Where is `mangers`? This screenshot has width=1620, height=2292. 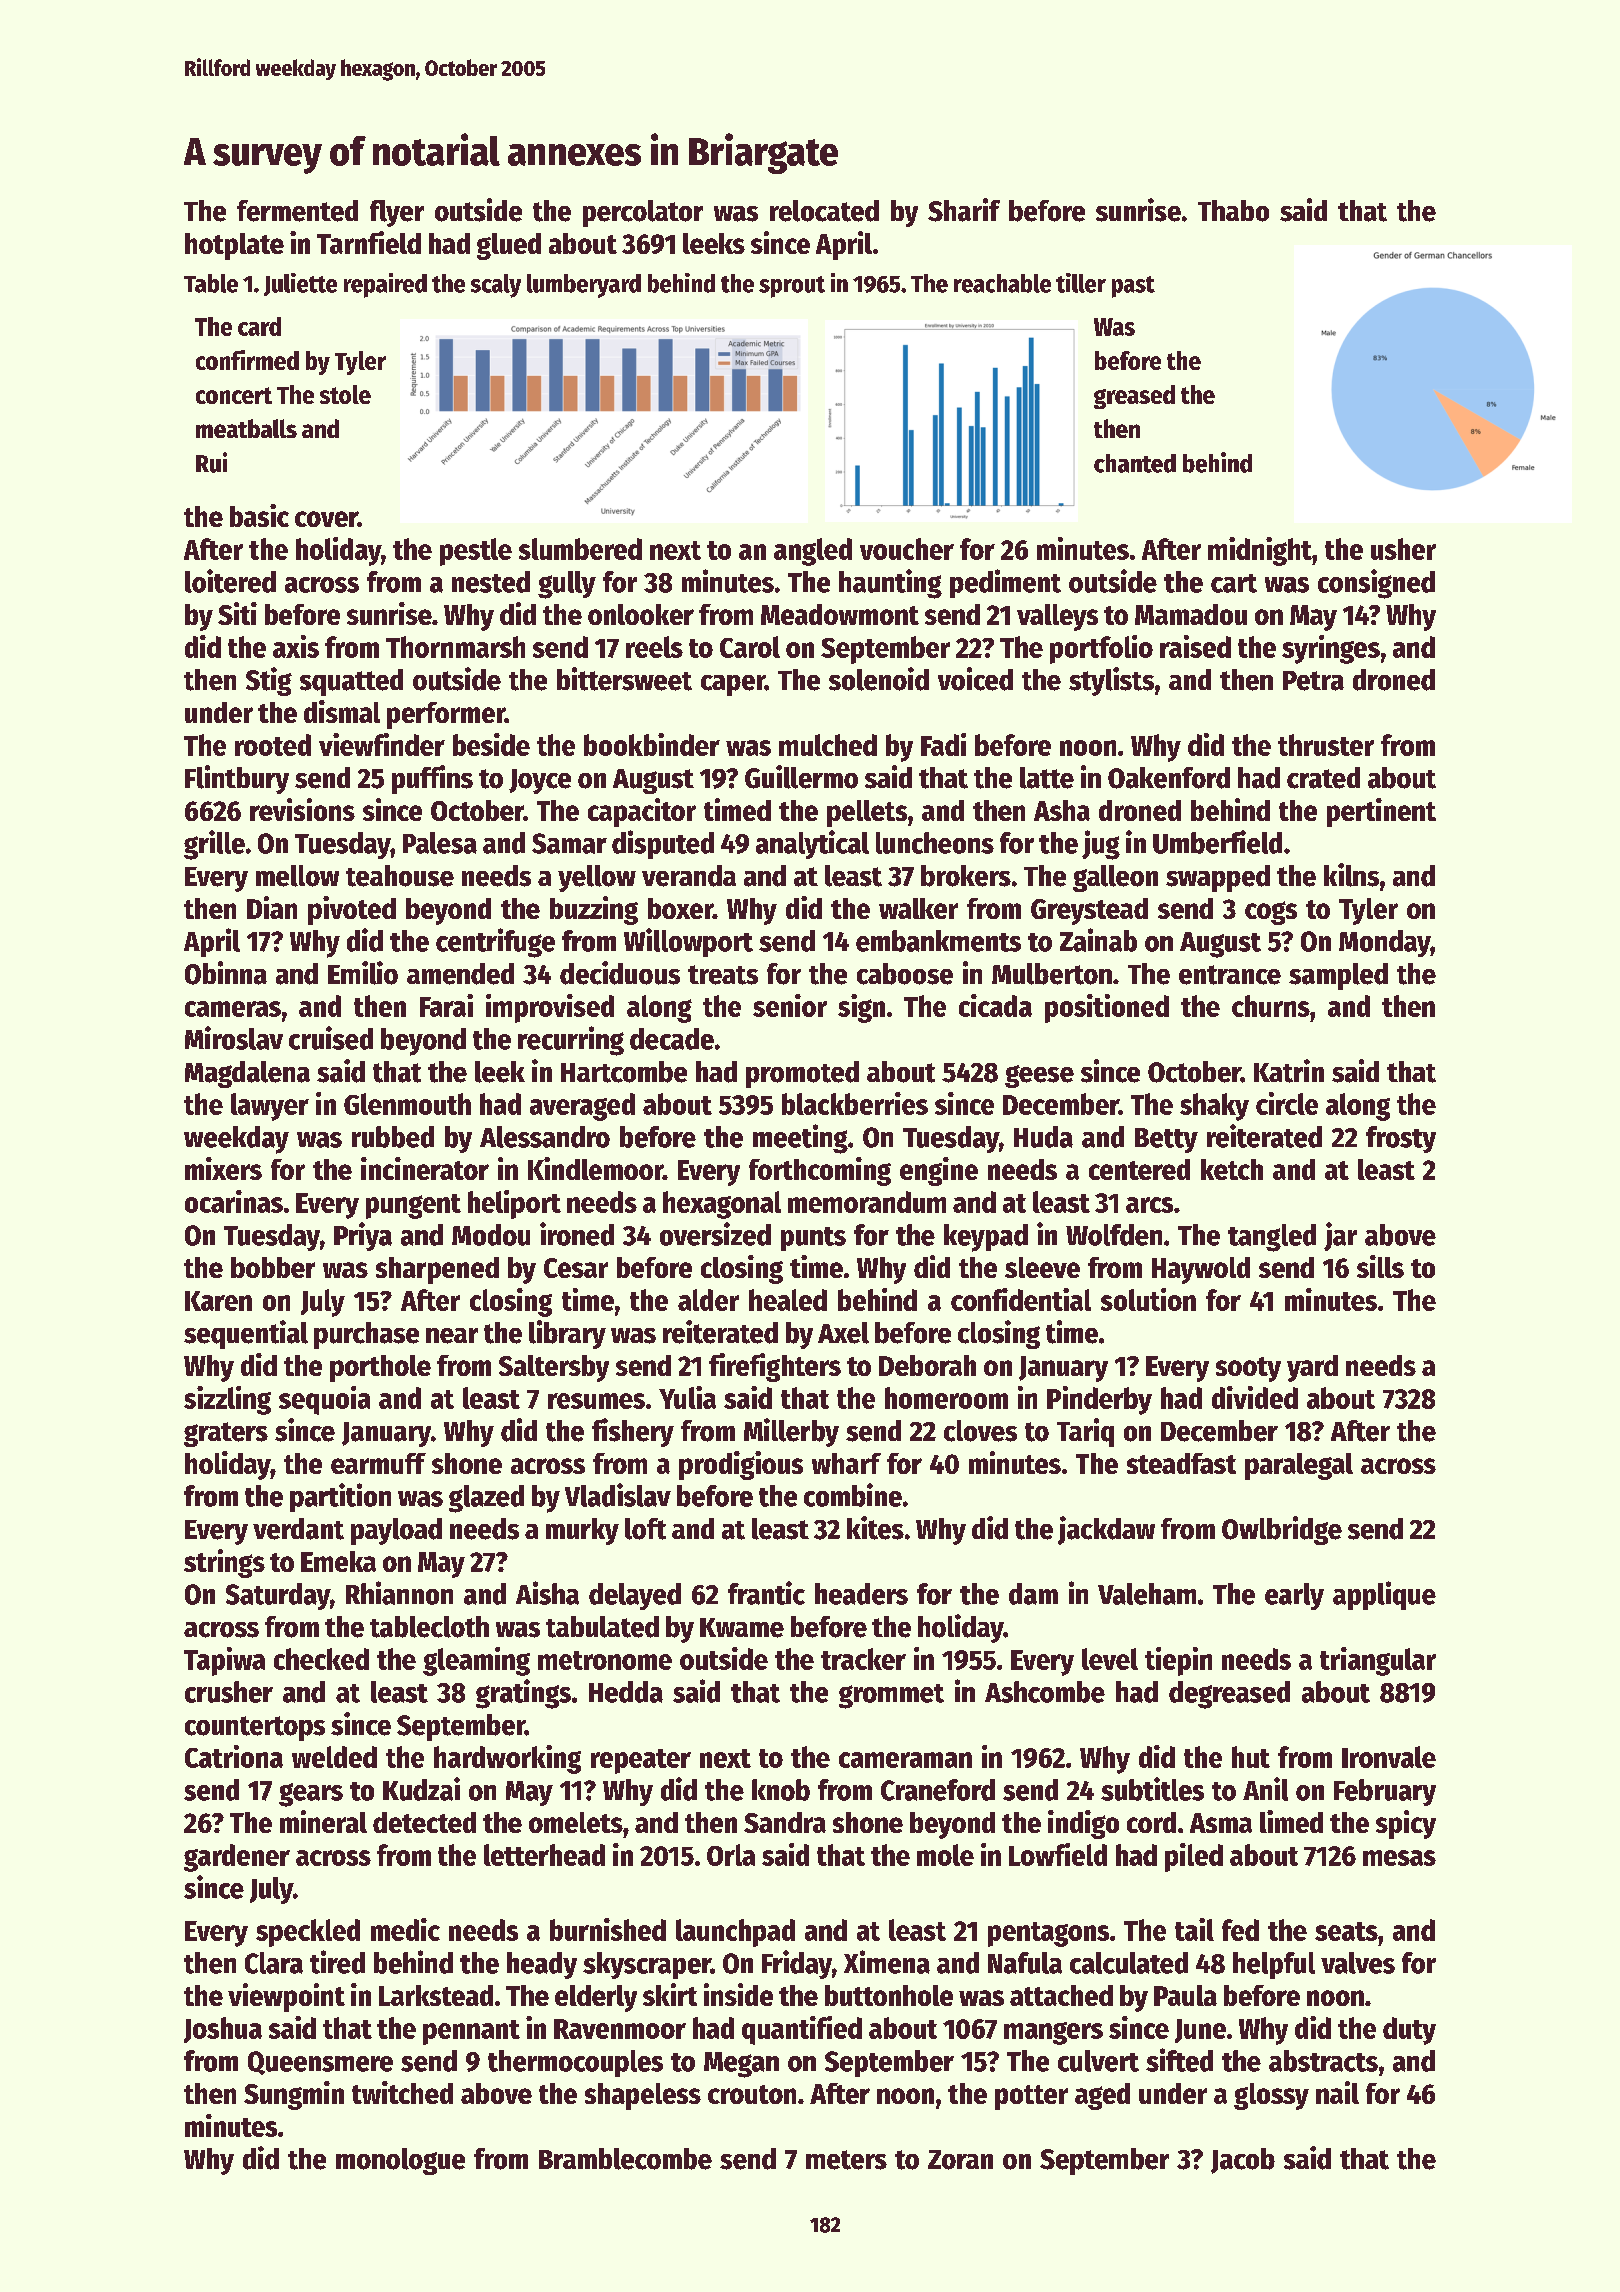
mangers is located at coordinates (1053, 2033).
